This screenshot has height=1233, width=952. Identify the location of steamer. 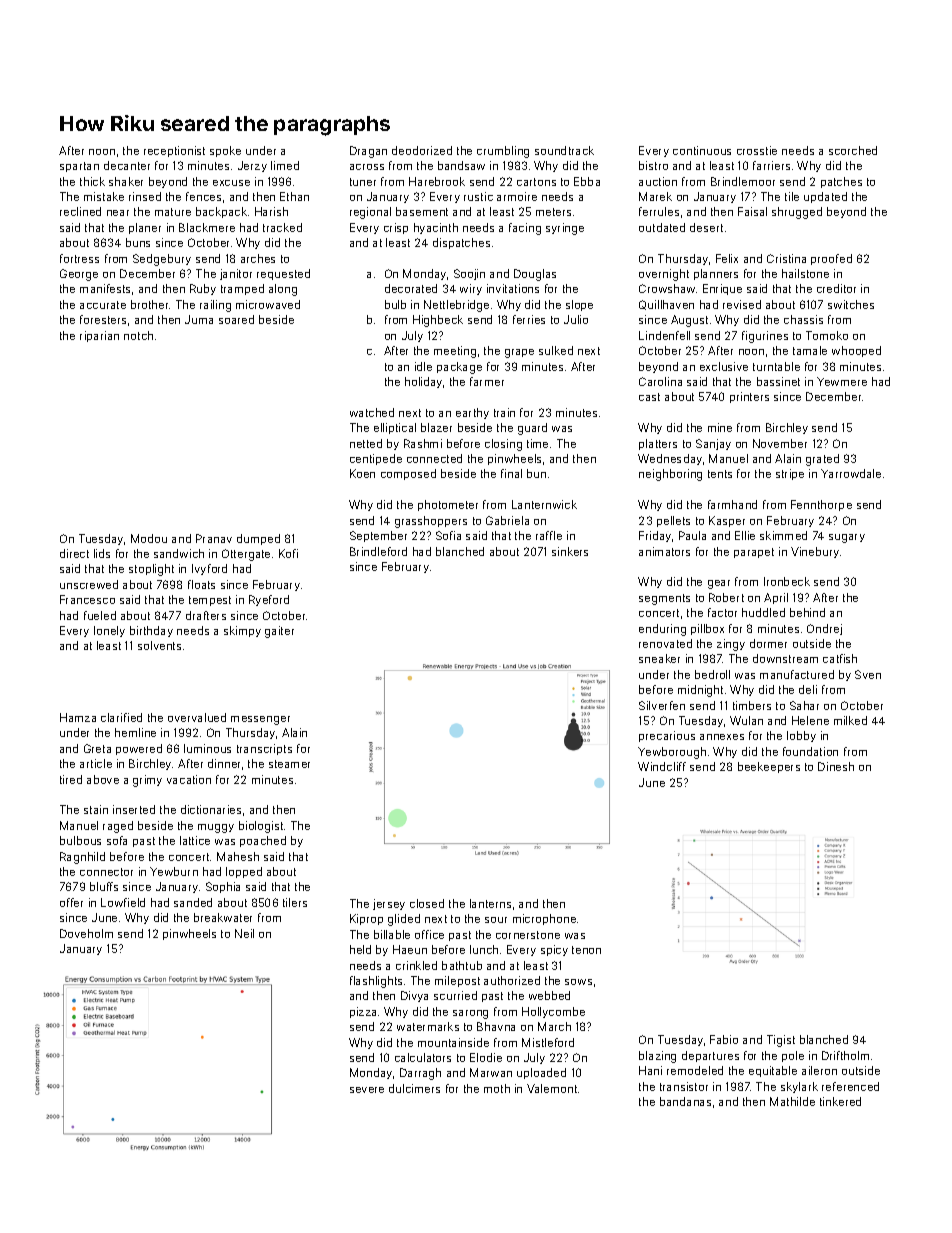
(289, 764).
